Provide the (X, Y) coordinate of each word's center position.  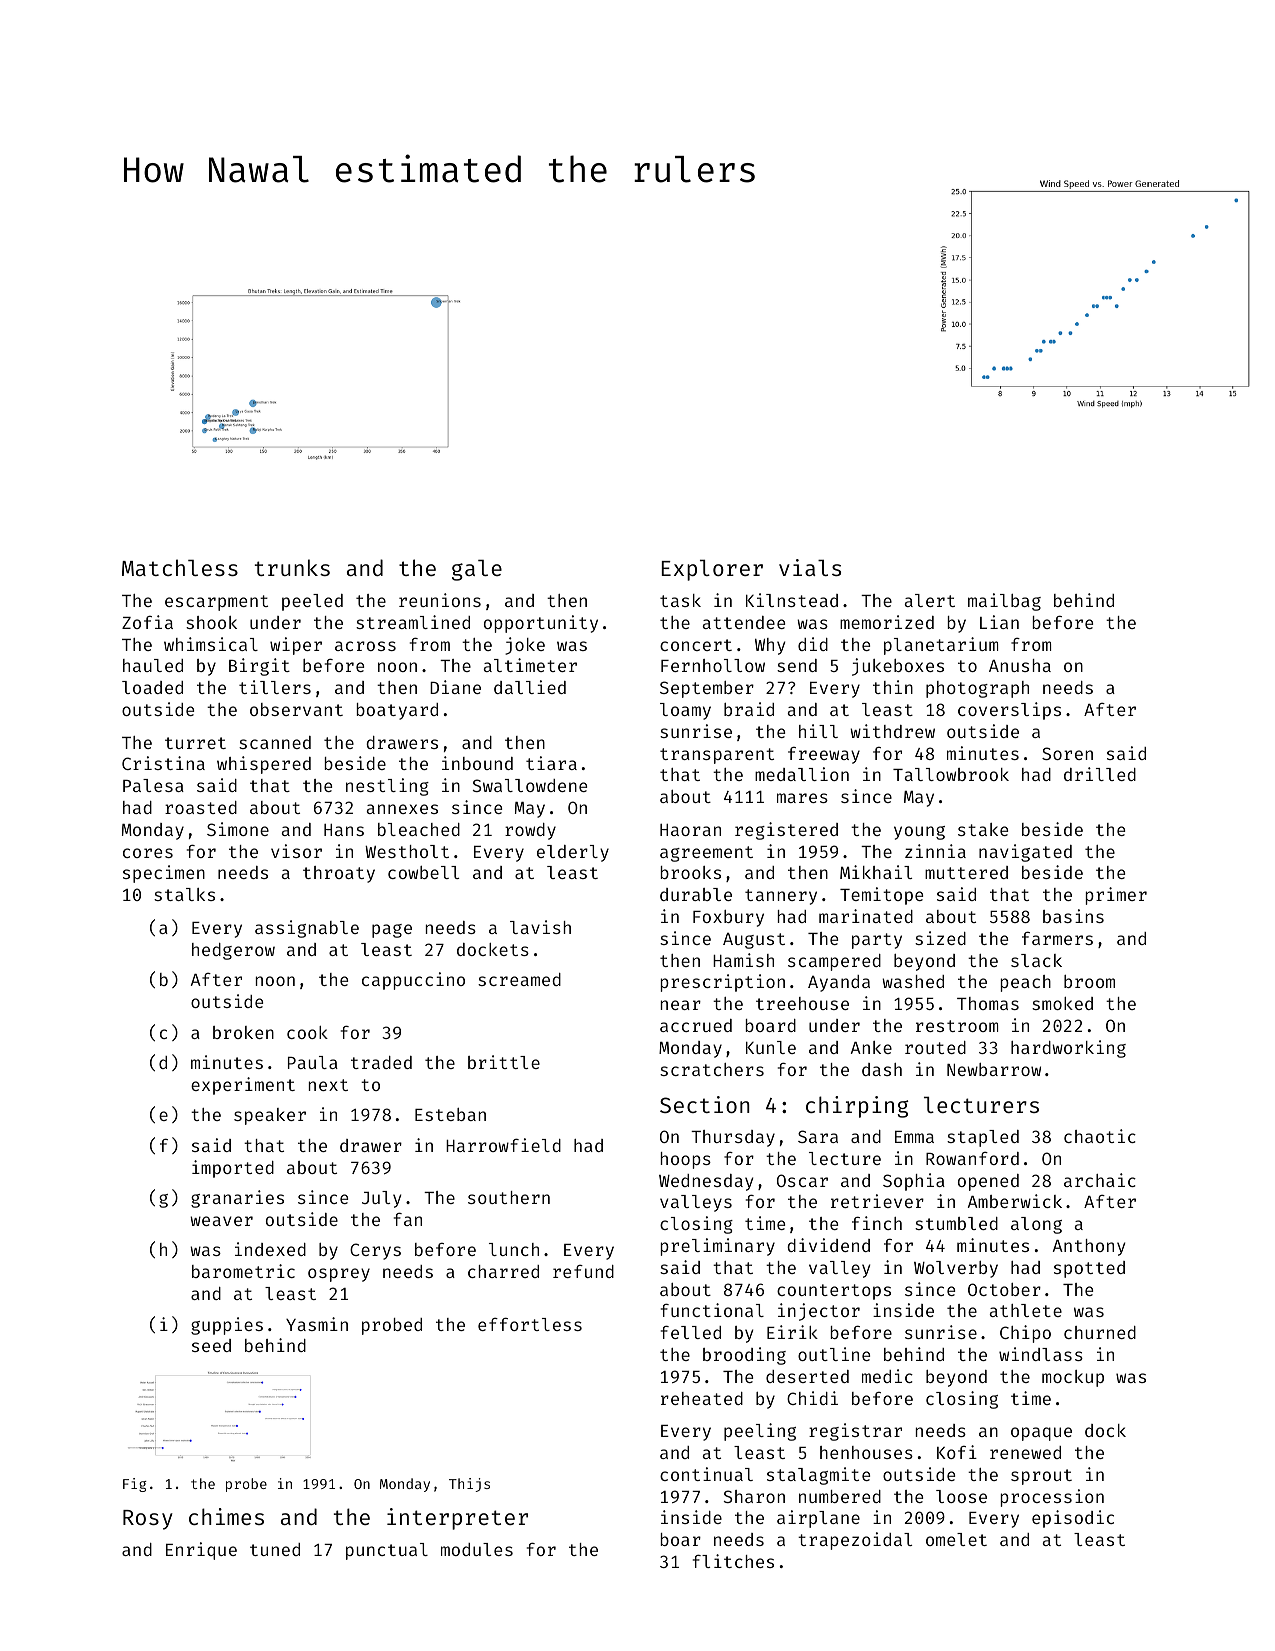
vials (810, 567)
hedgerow (233, 951)
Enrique (201, 1551)
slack (1036, 960)
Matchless (180, 567)
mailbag (1004, 602)
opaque (1041, 1434)
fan (408, 1219)
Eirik (792, 1332)
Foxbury (728, 918)
